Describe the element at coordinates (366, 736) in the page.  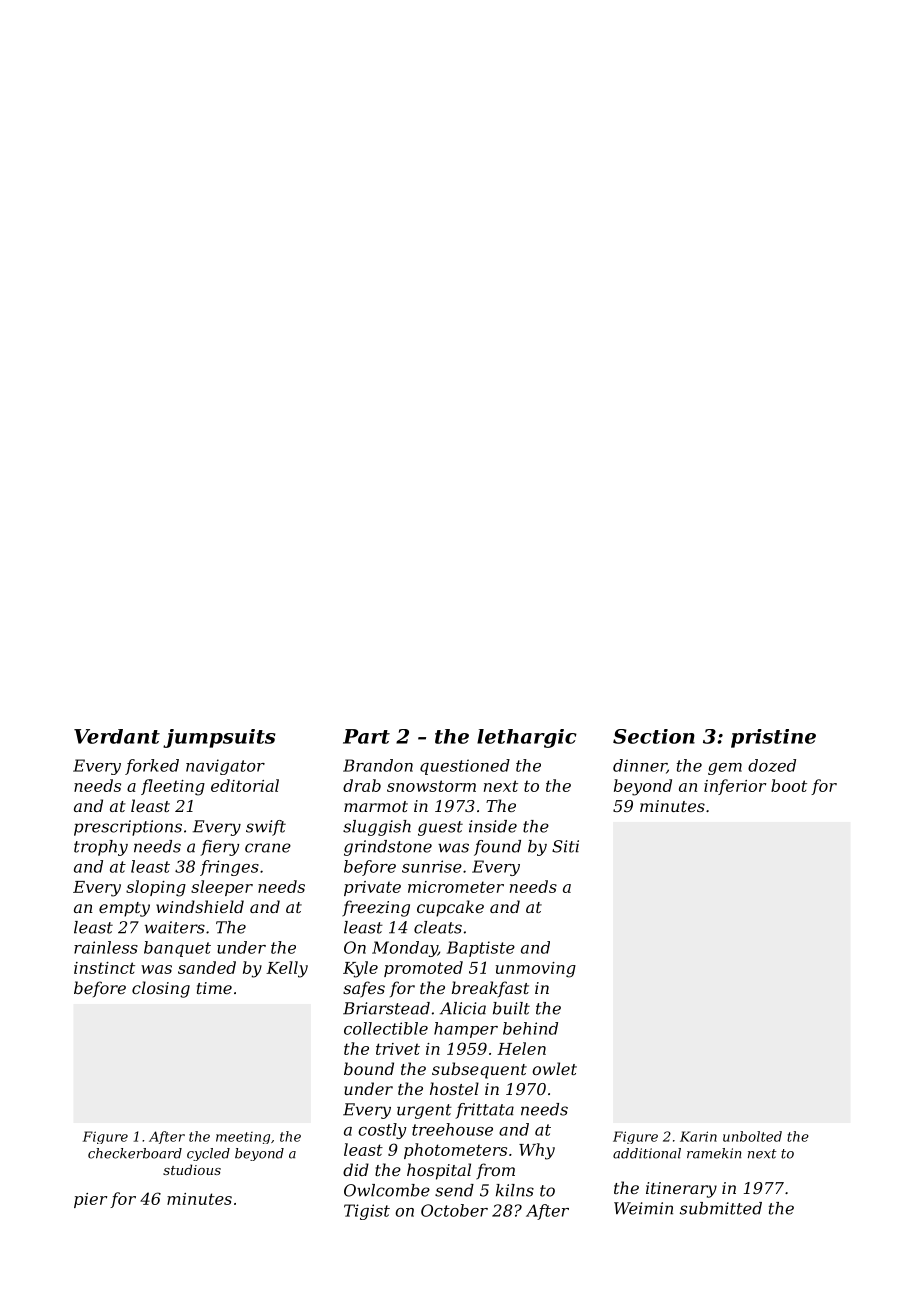
I see `Part` at that location.
